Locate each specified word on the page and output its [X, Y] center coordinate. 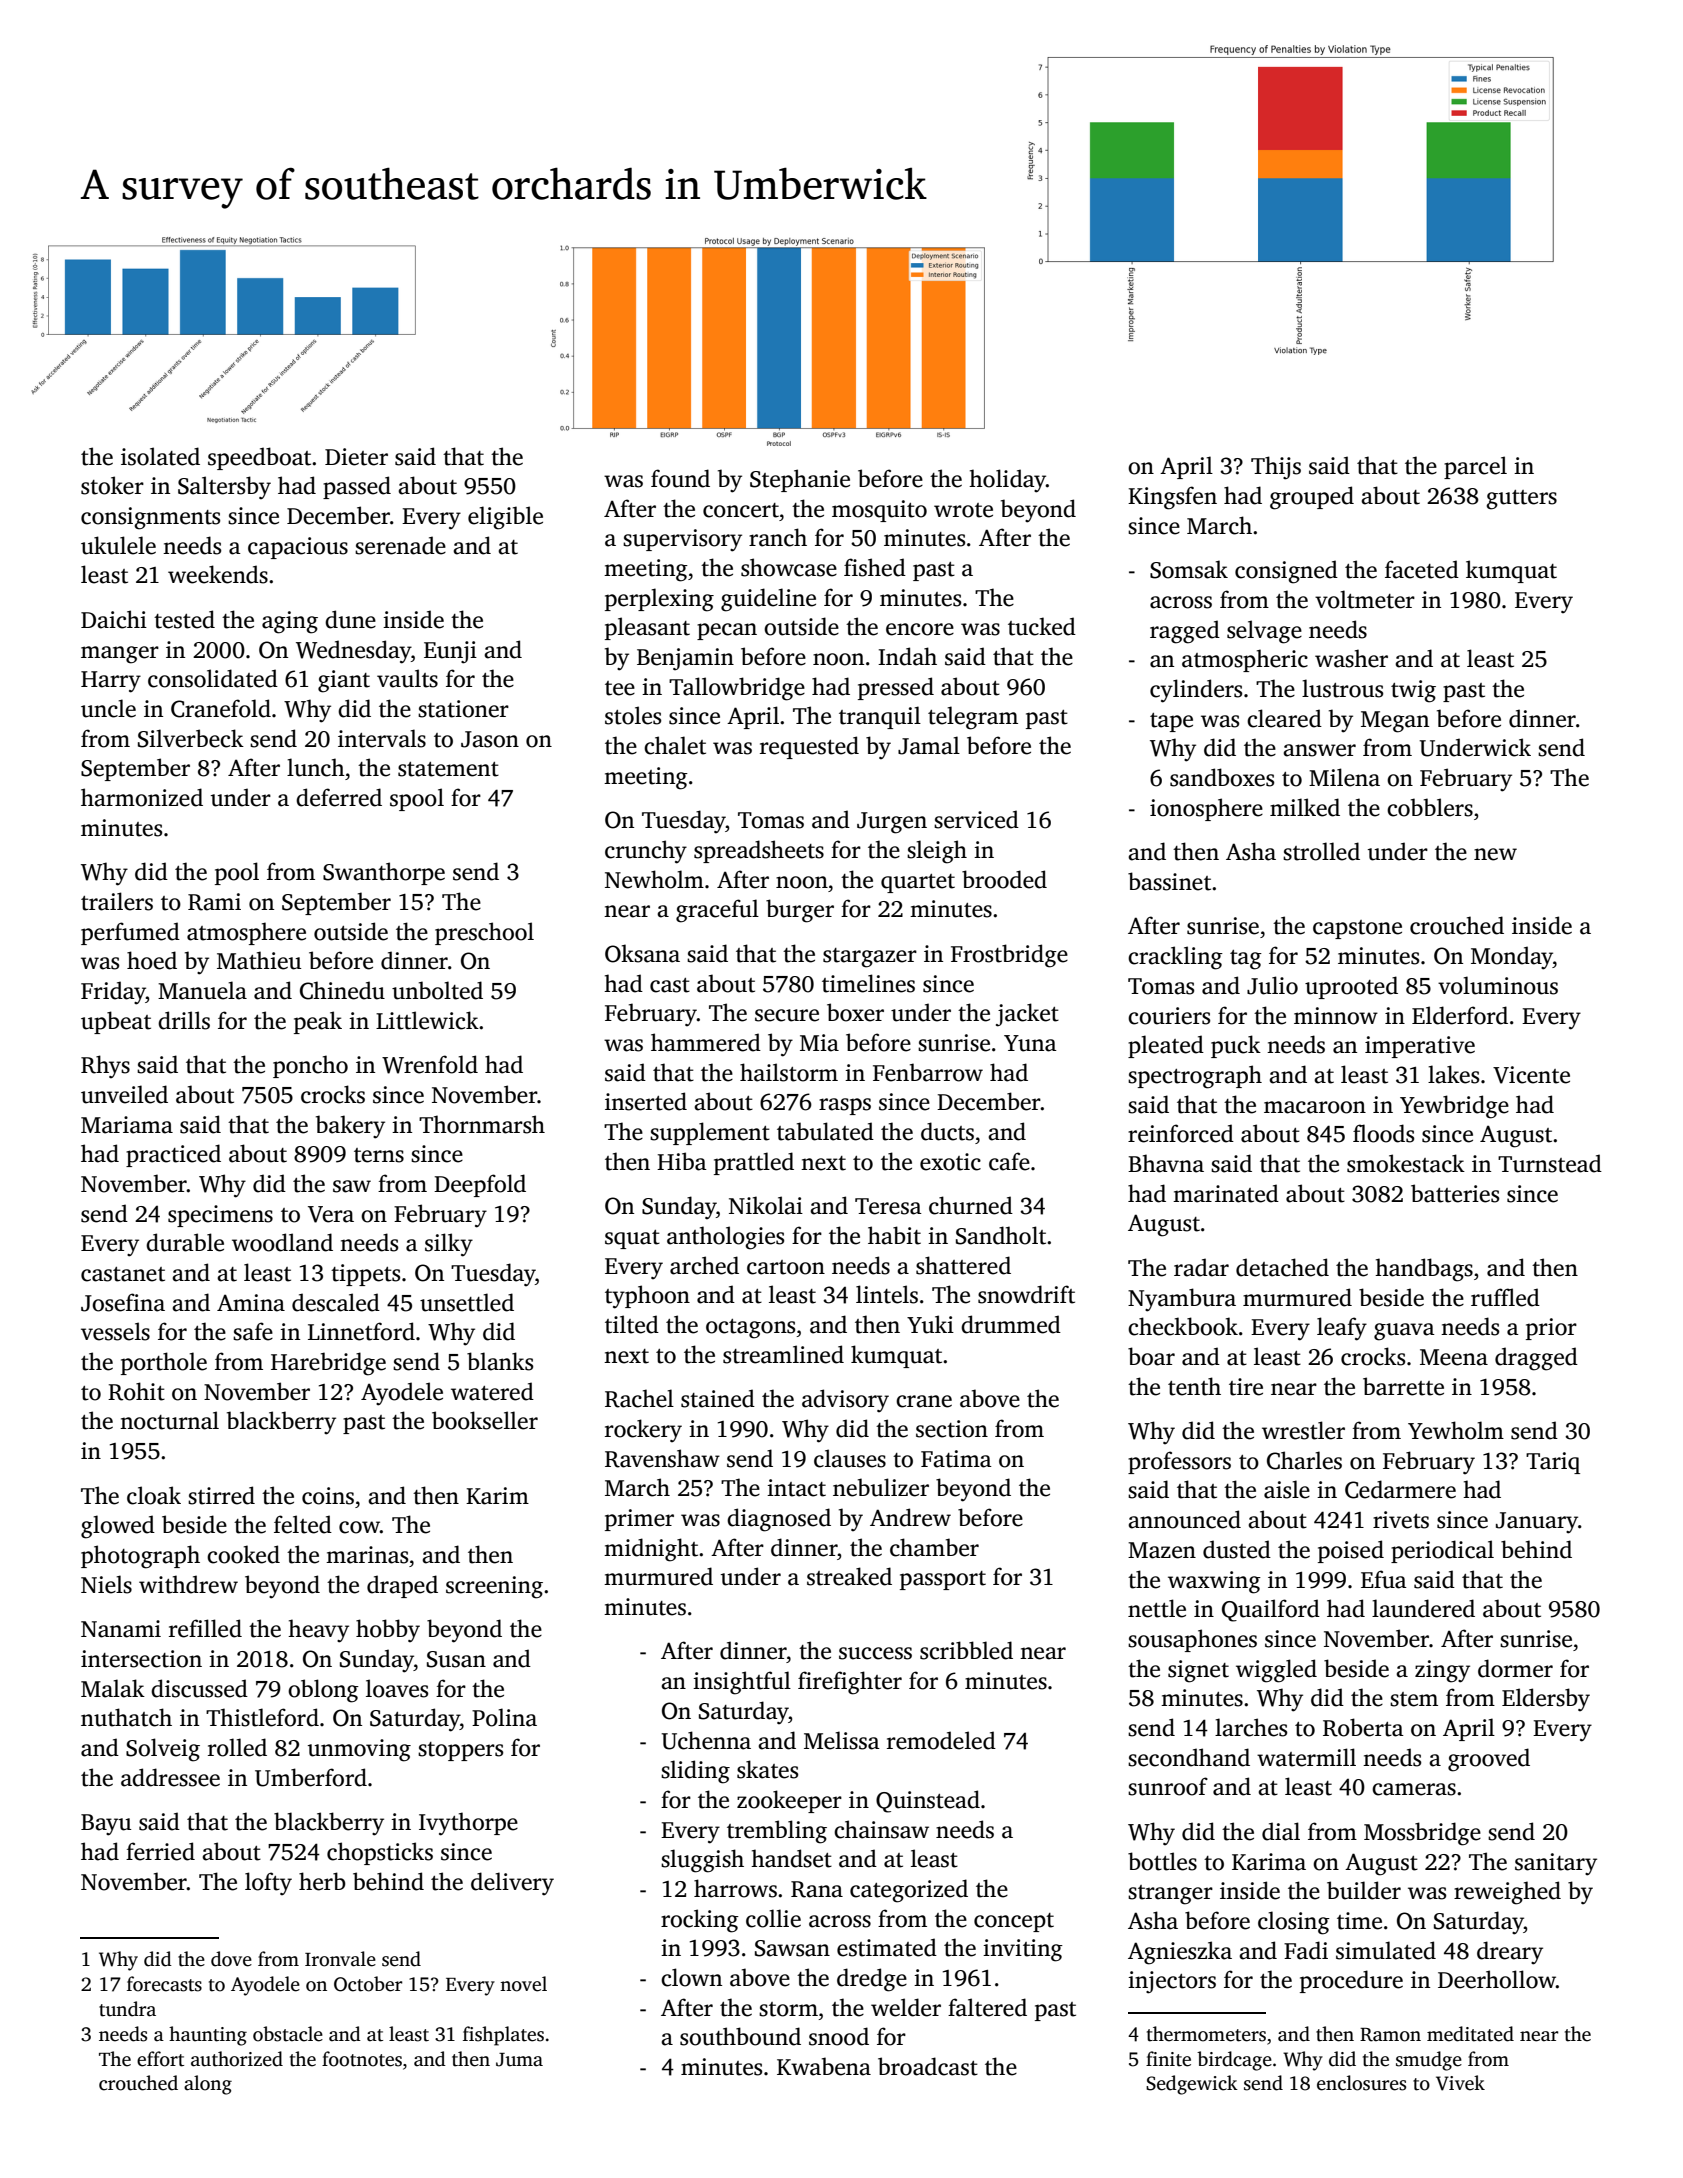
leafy [1342, 1329]
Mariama [127, 1125]
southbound [740, 2036]
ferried [160, 1851]
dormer [1515, 1668]
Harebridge [328, 1364]
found [680, 478]
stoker [112, 485]
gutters [1521, 500]
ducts [947, 1131]
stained [718, 1398]
